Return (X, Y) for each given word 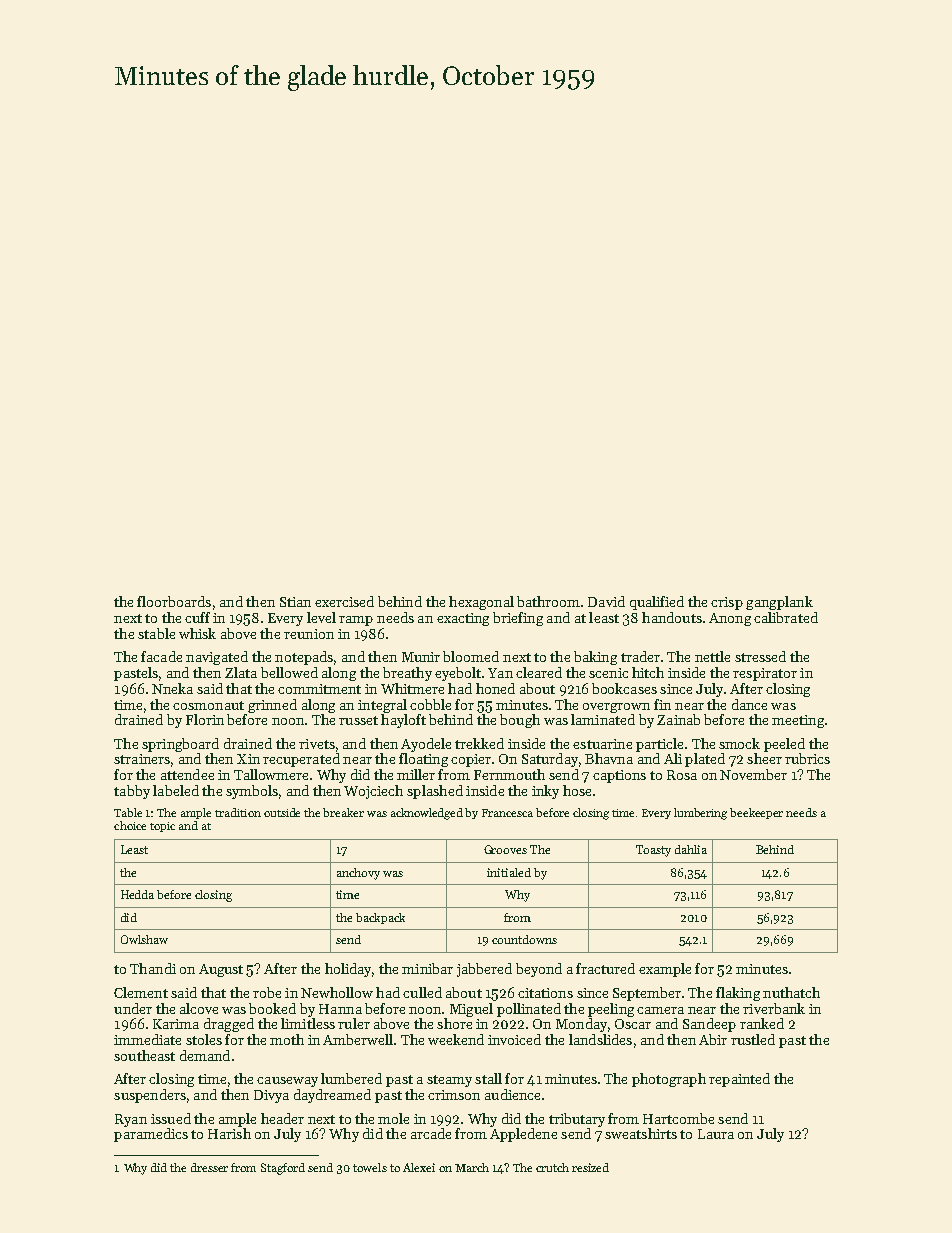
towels (370, 1167)
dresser (209, 1167)
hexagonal (481, 603)
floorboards (174, 601)
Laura (716, 1134)
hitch (648, 672)
